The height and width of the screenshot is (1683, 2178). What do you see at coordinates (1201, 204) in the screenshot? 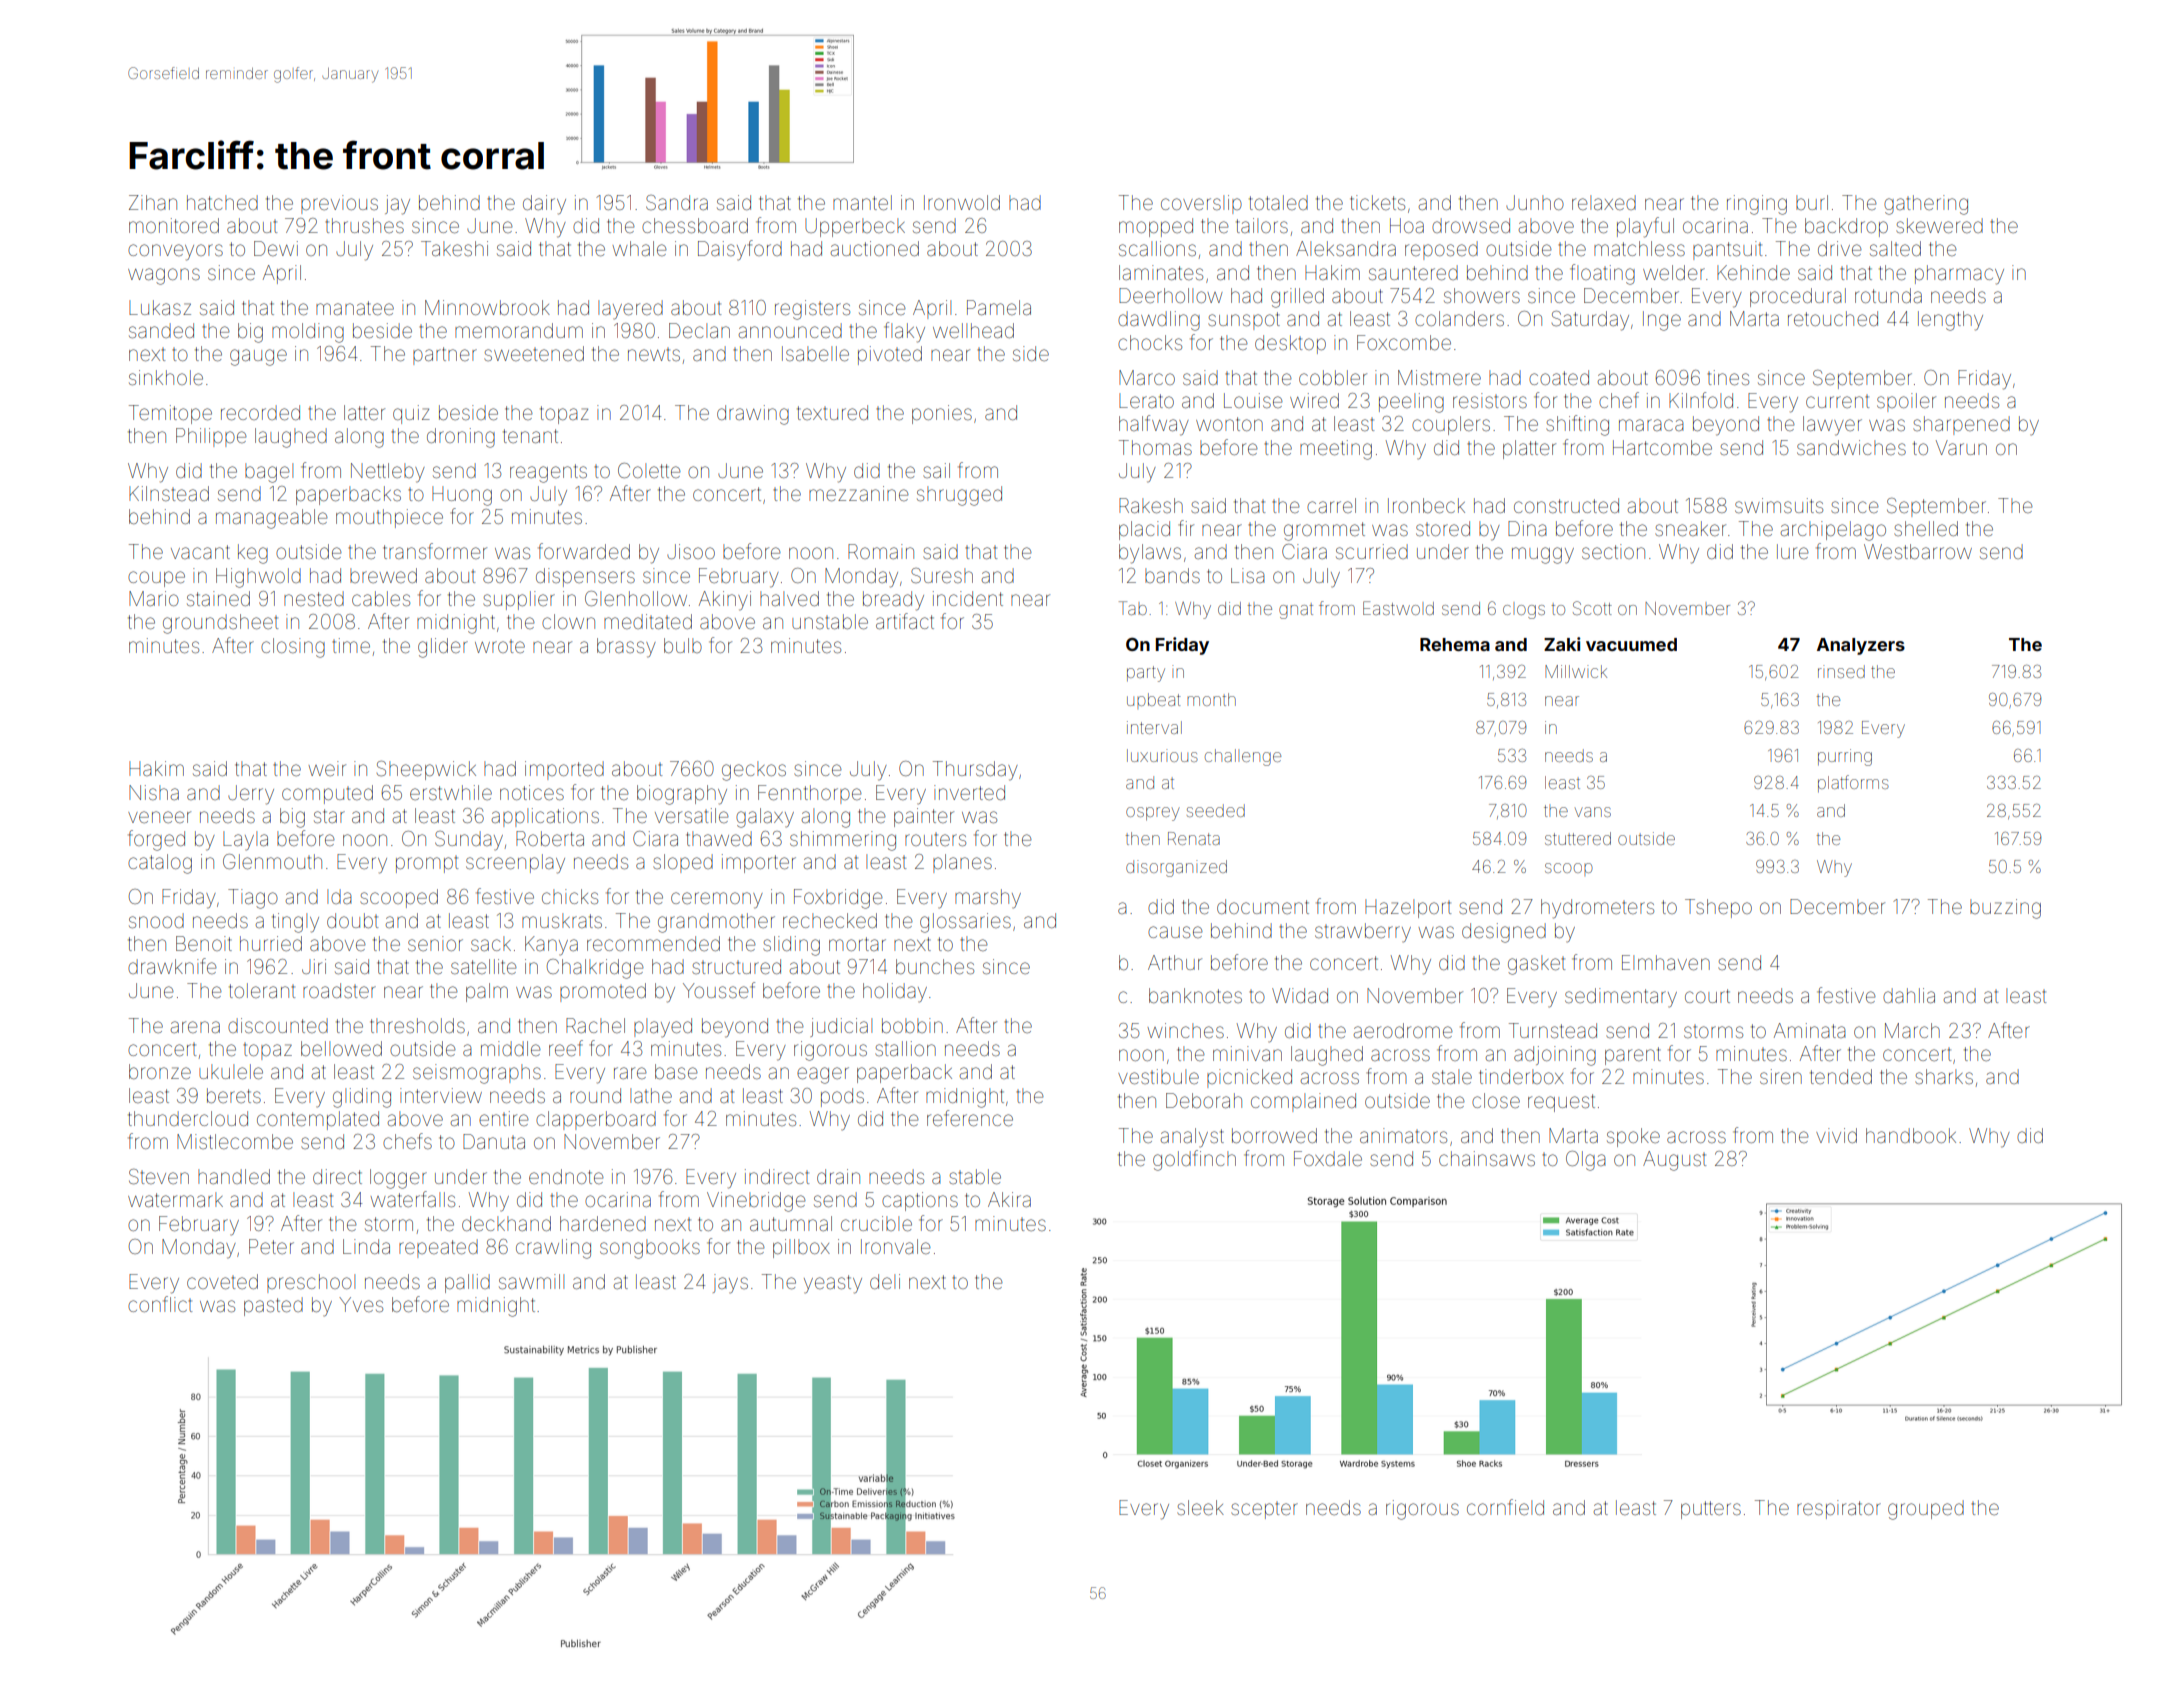
I see `coverslip` at bounding box center [1201, 204].
